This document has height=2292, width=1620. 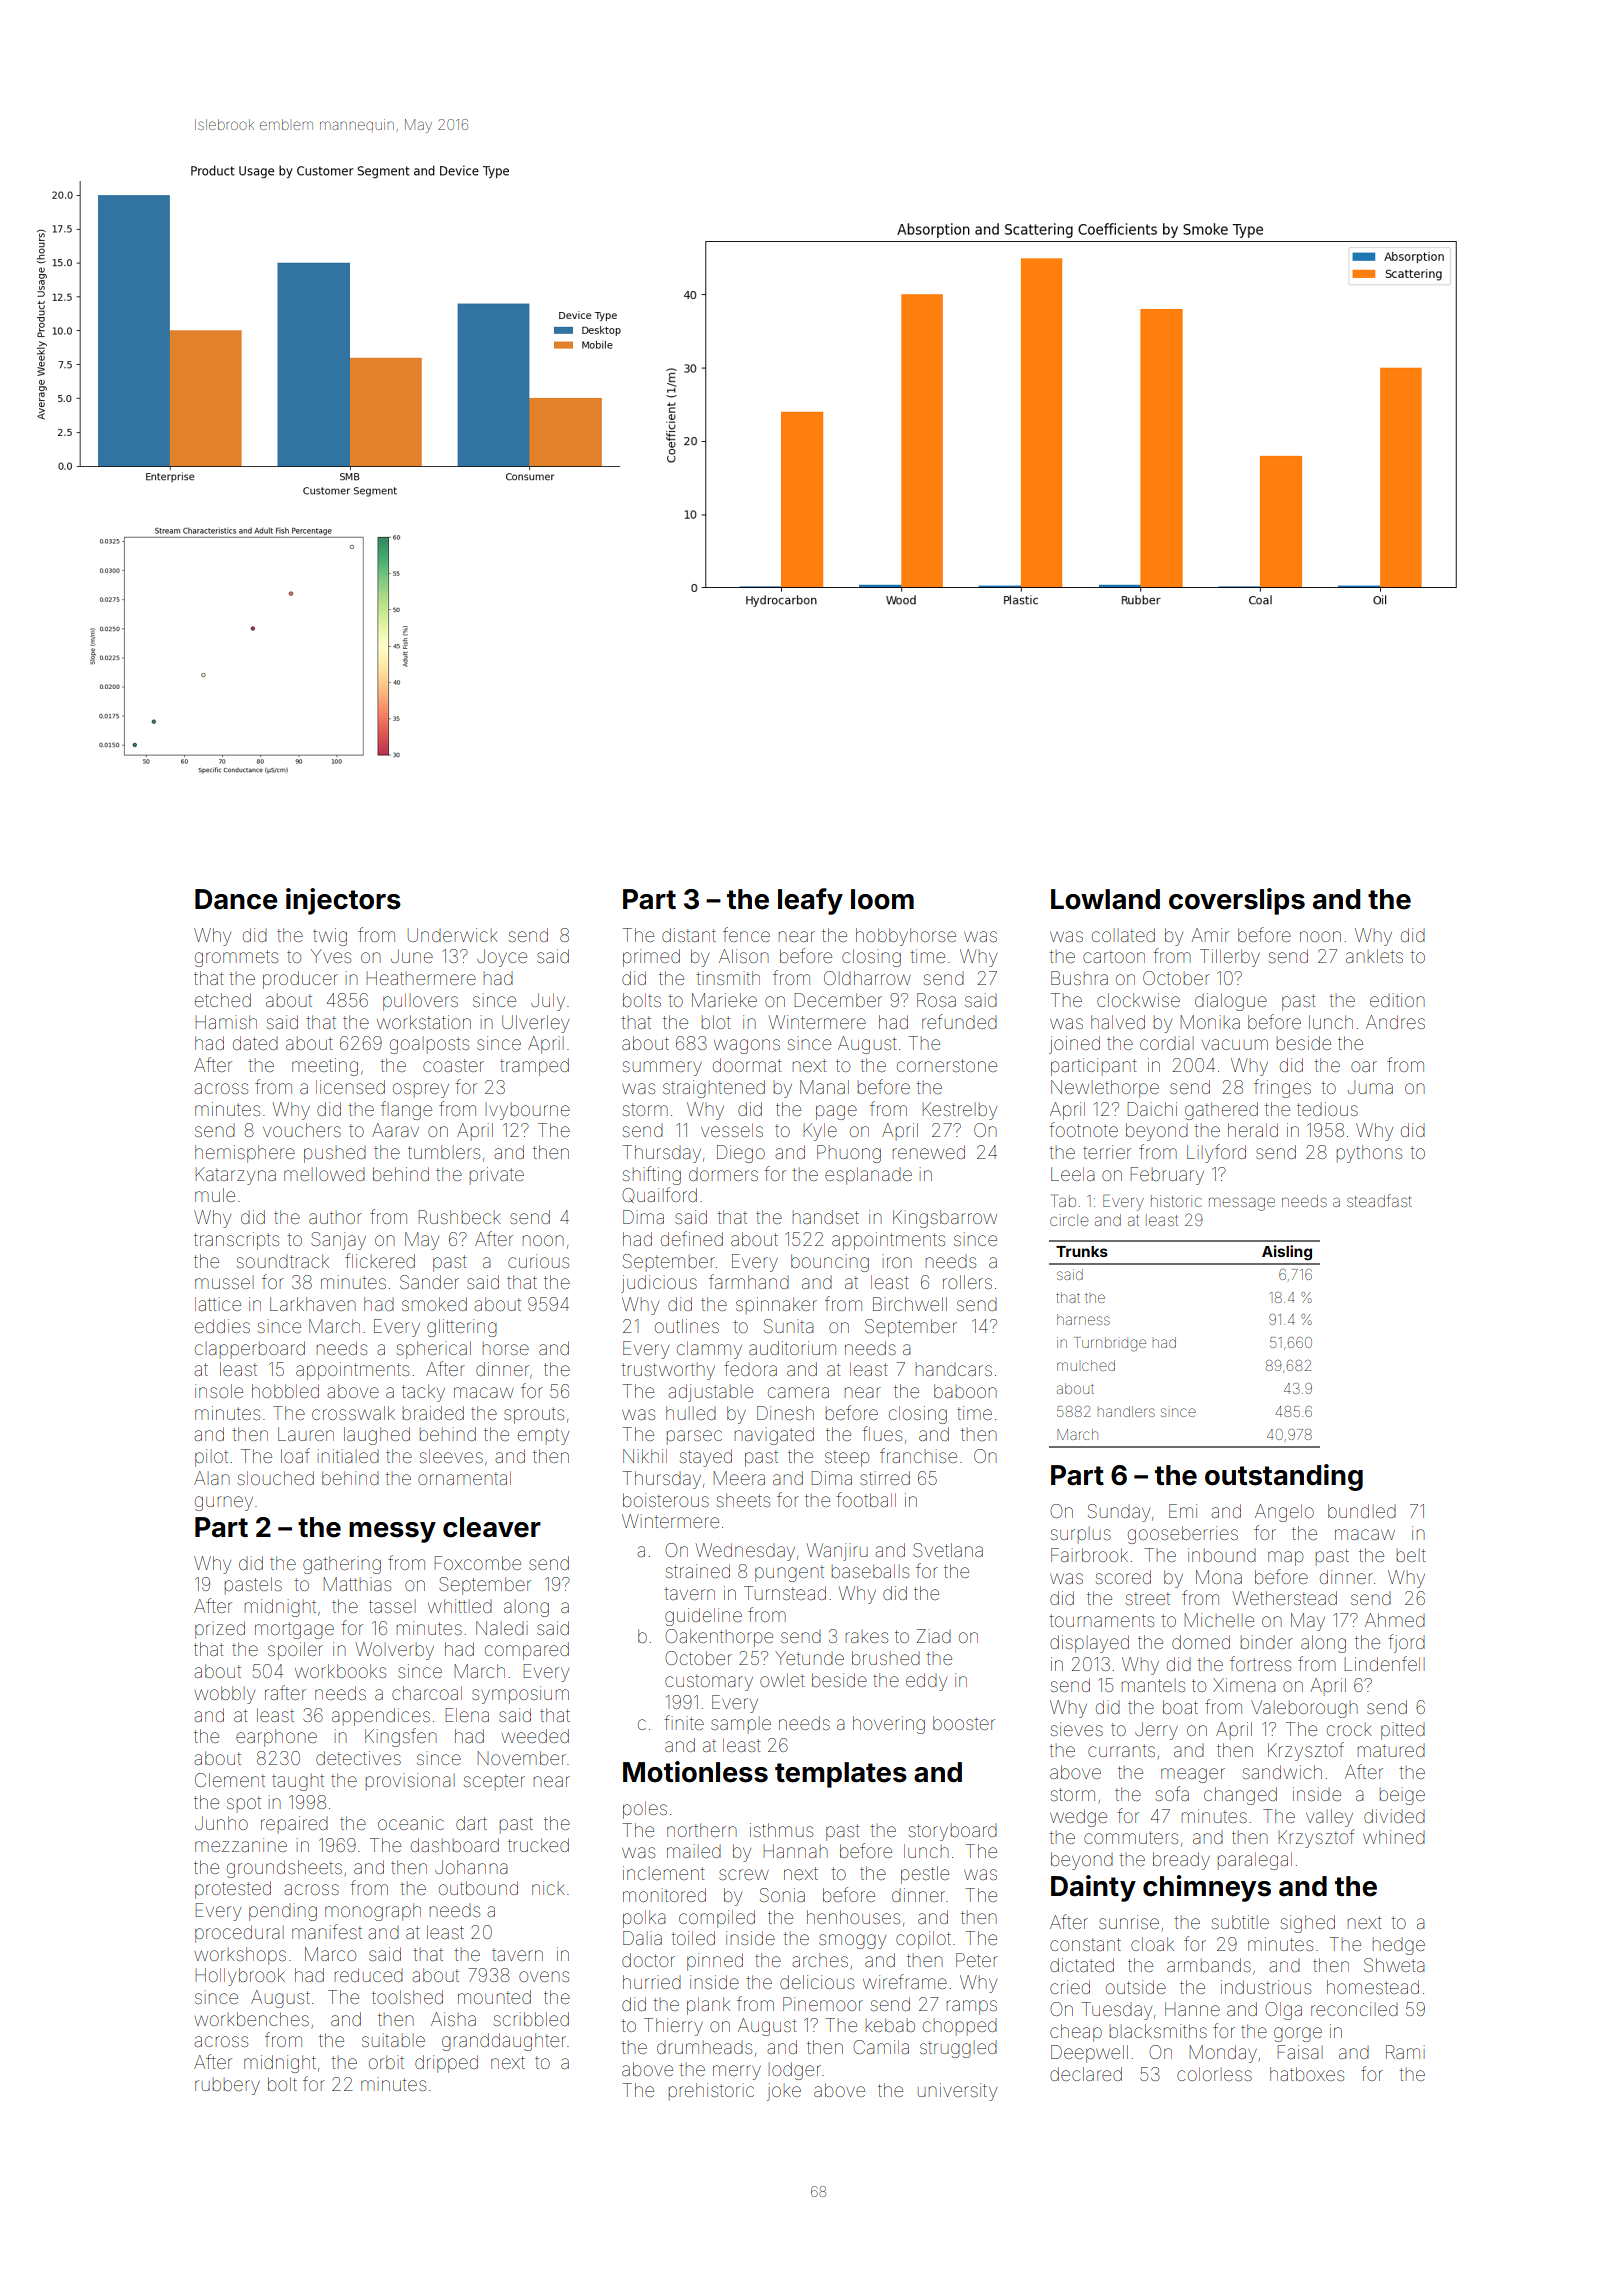 What do you see at coordinates (889, 1725) in the document?
I see `hovering` at bounding box center [889, 1725].
